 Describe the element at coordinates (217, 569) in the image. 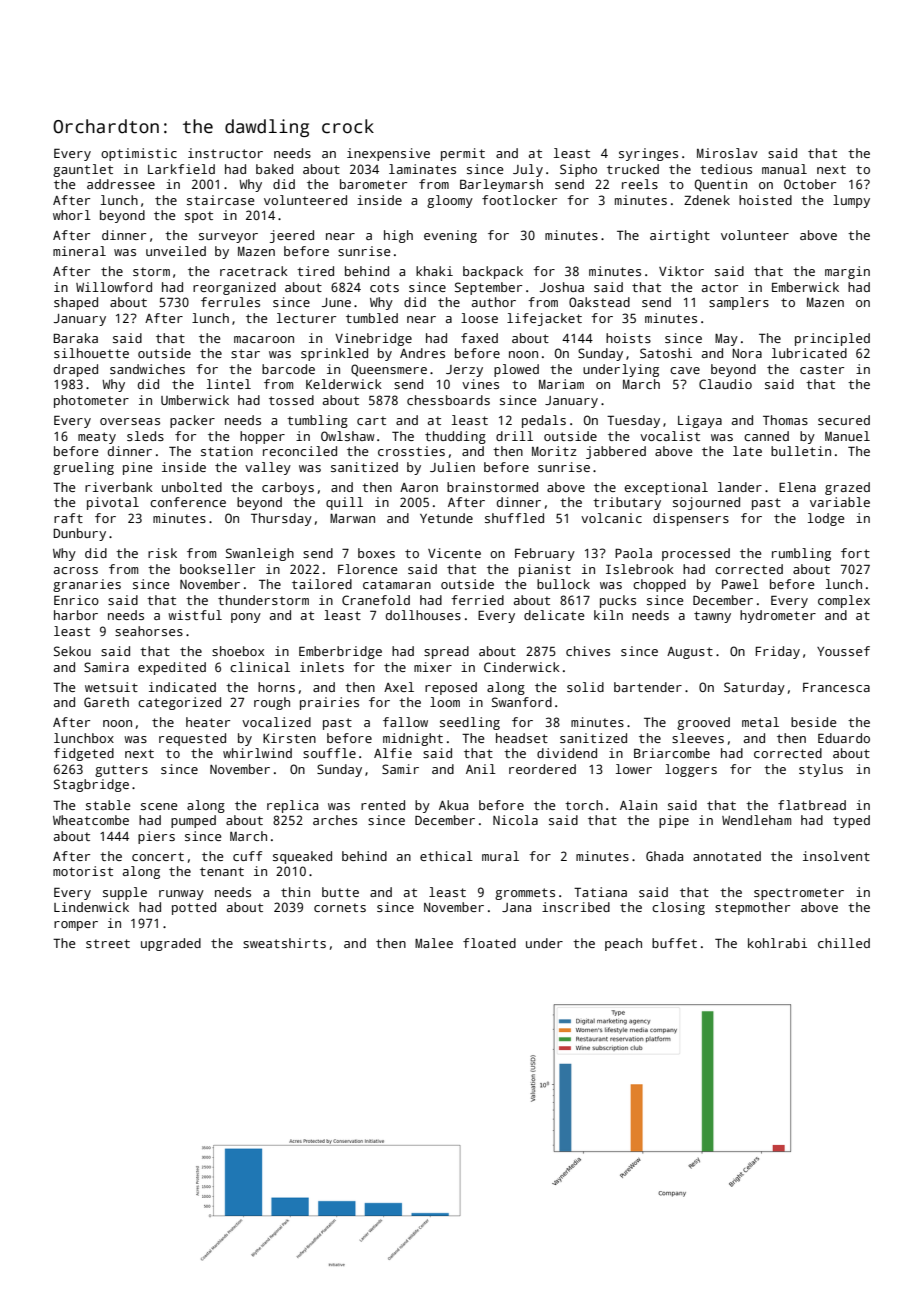

I see `bookseller` at that location.
